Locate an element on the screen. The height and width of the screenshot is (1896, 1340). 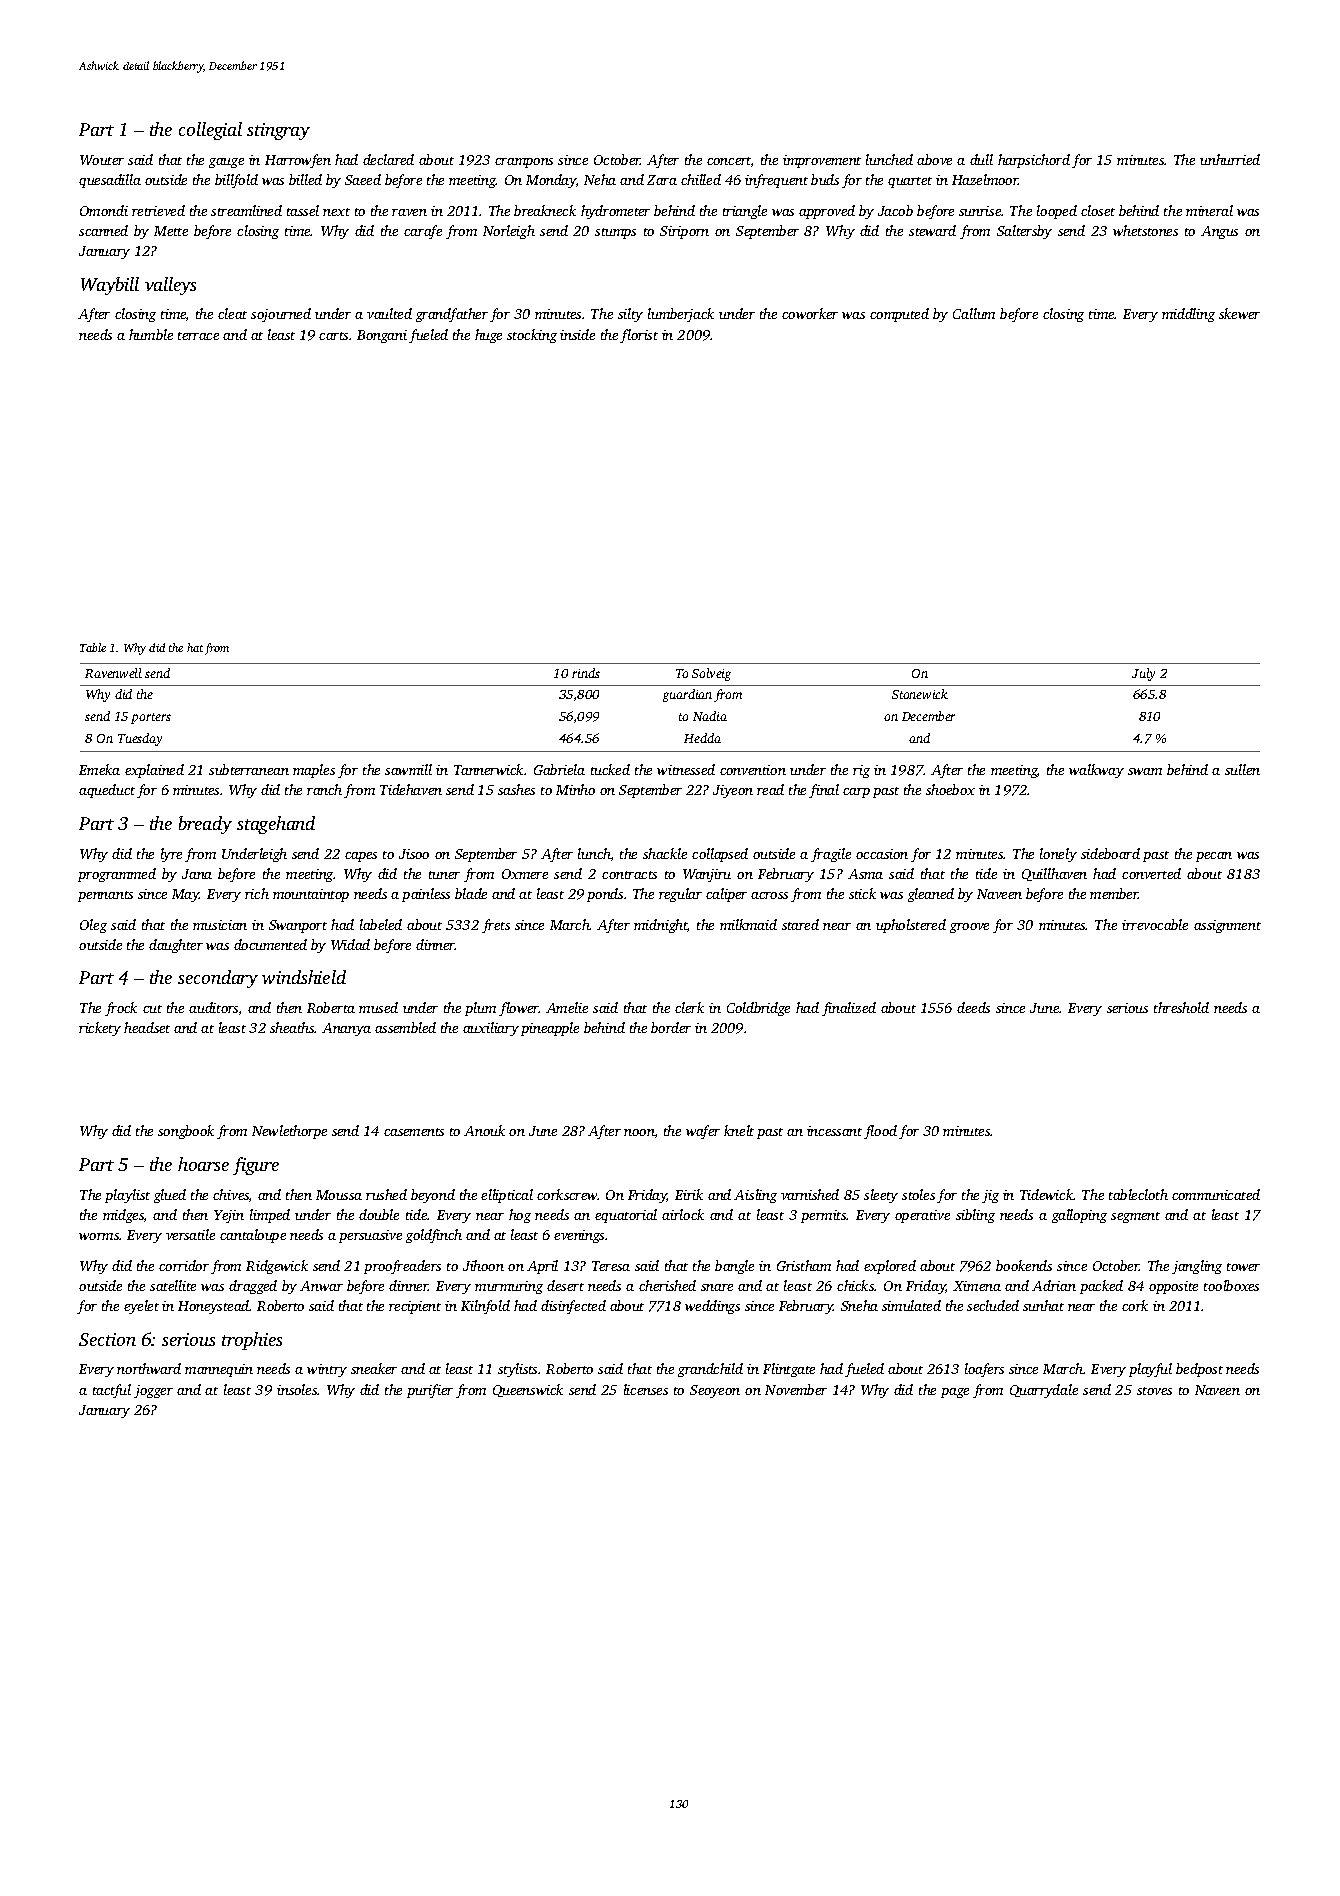
wafer is located at coordinates (703, 1132).
